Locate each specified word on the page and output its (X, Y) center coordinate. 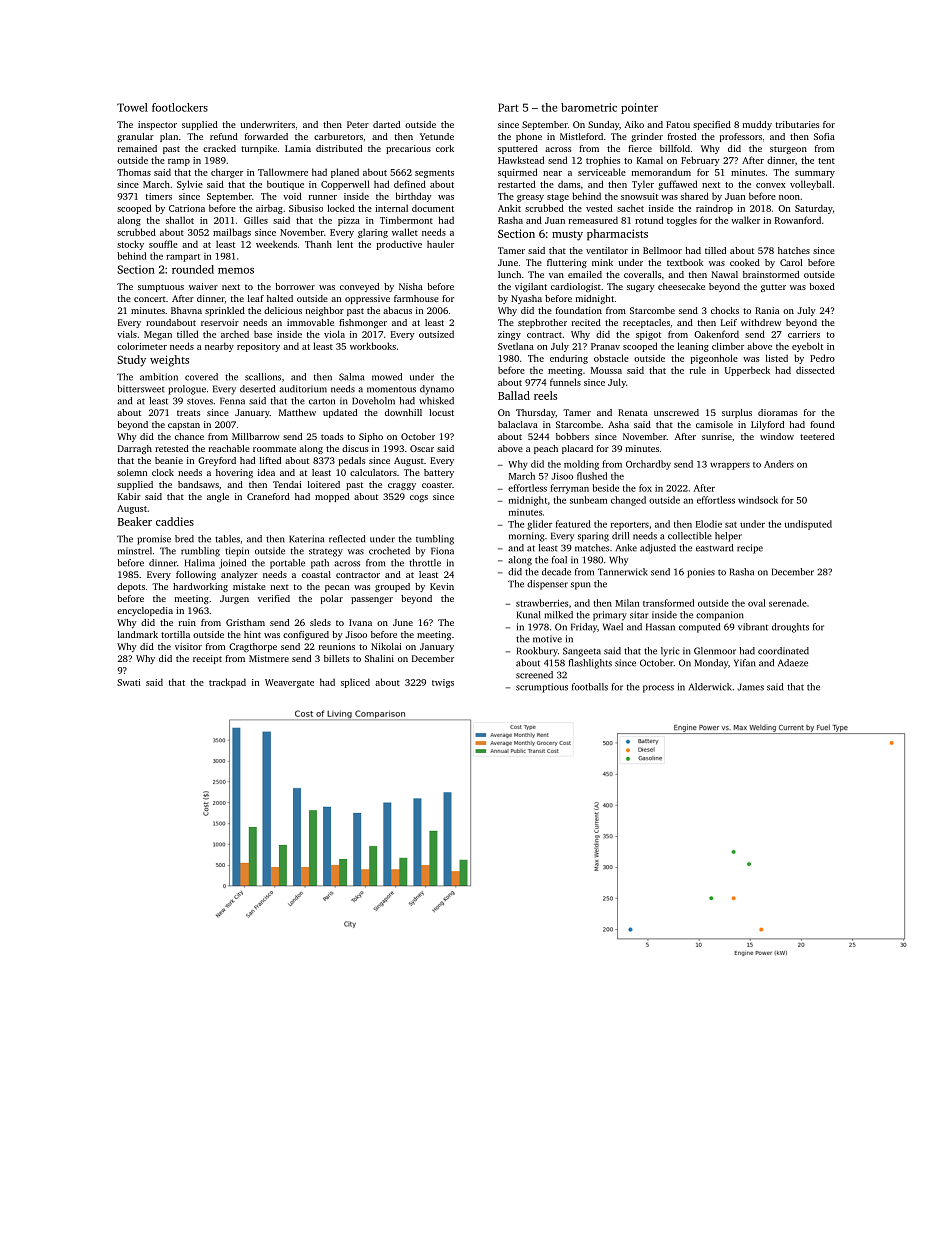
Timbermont (406, 220)
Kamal (650, 160)
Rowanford (798, 220)
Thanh (318, 244)
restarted (516, 184)
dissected (815, 370)
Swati (128, 682)
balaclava (518, 424)
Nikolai (386, 646)
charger (227, 173)
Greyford (217, 461)
